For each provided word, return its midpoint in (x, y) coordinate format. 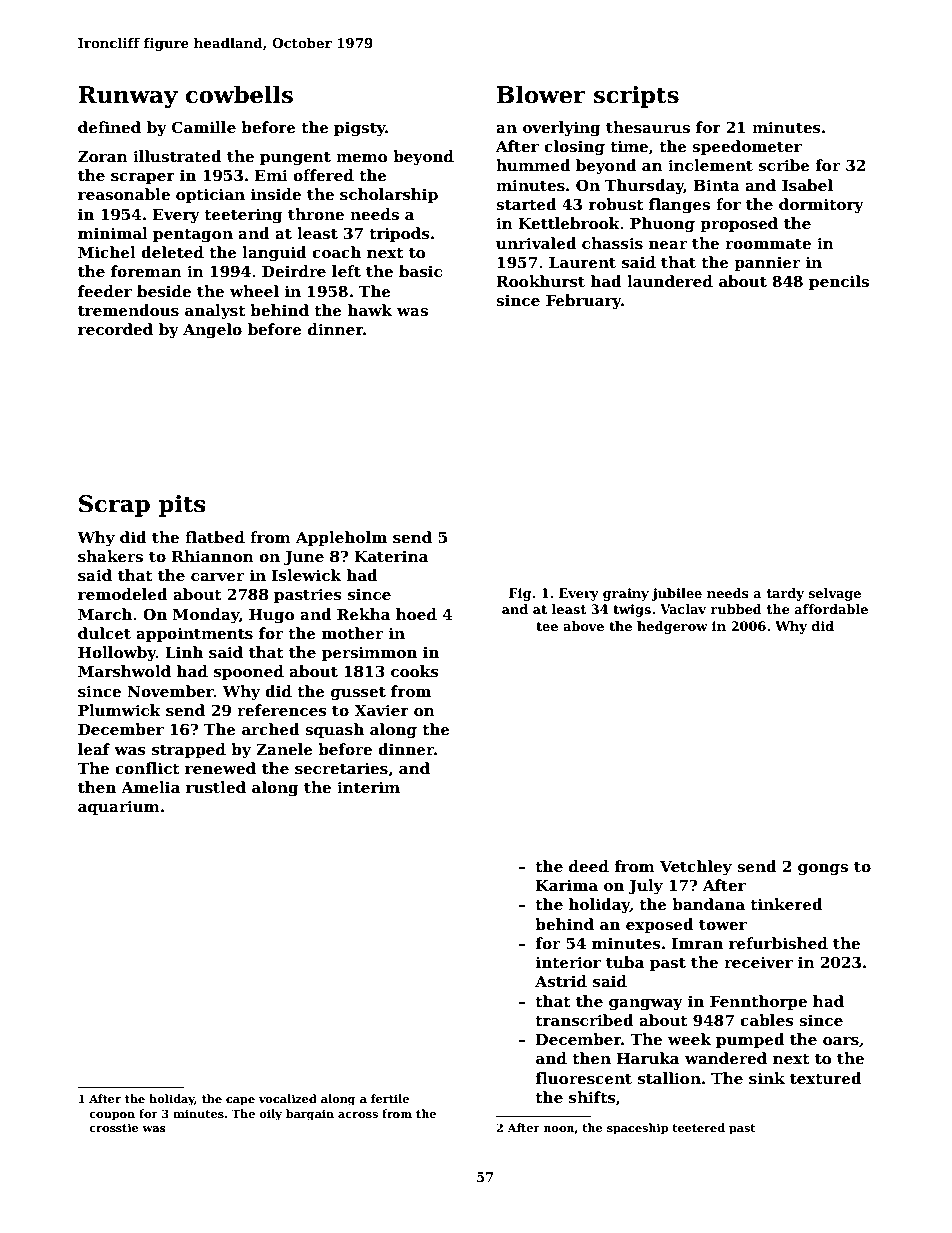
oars (841, 1041)
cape (240, 1101)
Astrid (561, 981)
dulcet (104, 633)
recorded (115, 329)
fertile (390, 1098)
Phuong (662, 225)
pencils (839, 282)
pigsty (360, 129)
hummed (533, 165)
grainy (626, 594)
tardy (785, 594)
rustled (216, 787)
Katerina (391, 556)
